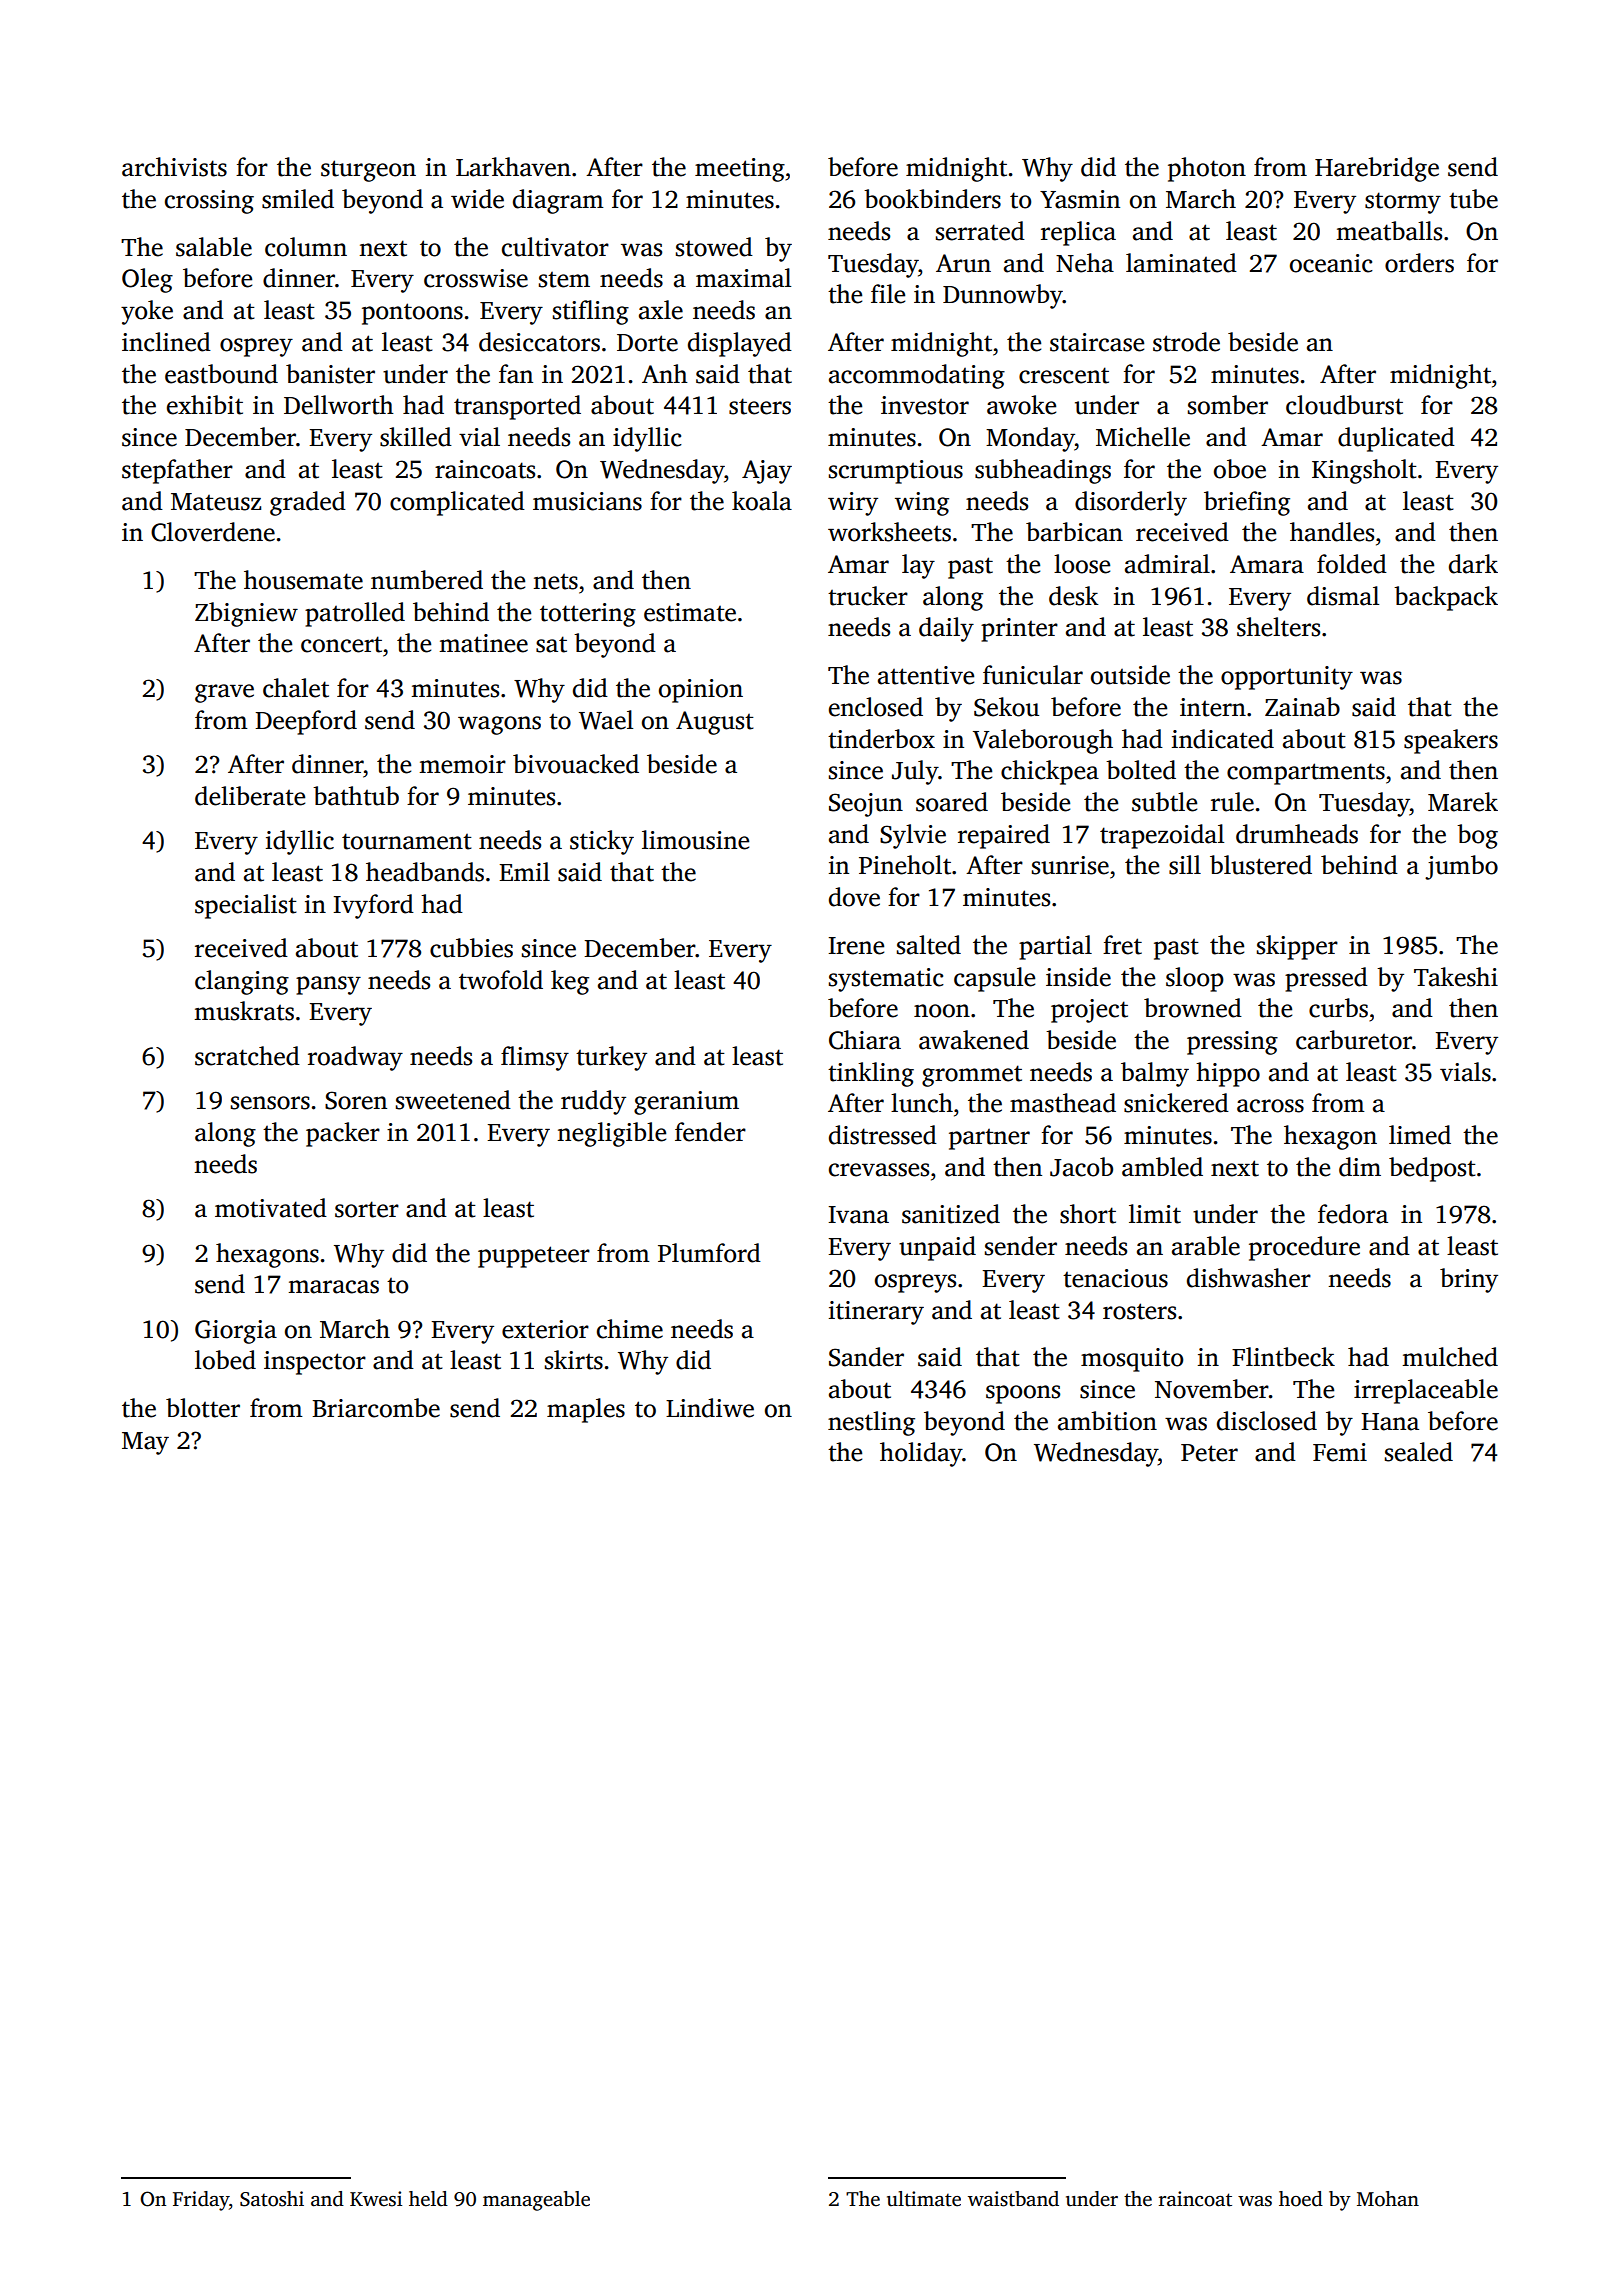 The width and height of the screenshot is (1620, 2292). What do you see at coordinates (586, 1410) in the screenshot?
I see `maples` at bounding box center [586, 1410].
